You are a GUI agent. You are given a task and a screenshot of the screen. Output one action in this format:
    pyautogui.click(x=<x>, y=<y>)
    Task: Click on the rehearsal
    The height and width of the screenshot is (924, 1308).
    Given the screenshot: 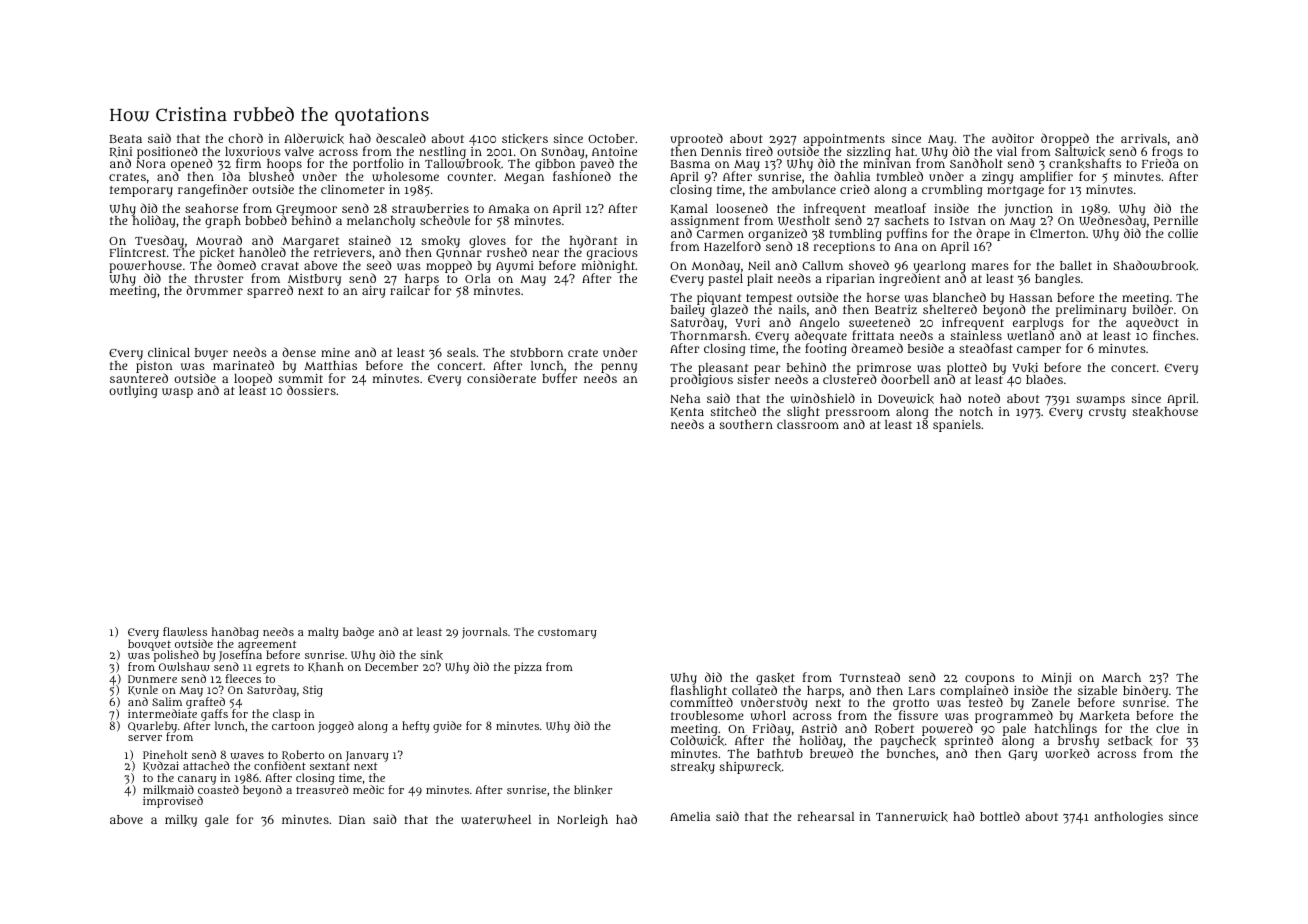 What is the action you would take?
    pyautogui.click(x=826, y=816)
